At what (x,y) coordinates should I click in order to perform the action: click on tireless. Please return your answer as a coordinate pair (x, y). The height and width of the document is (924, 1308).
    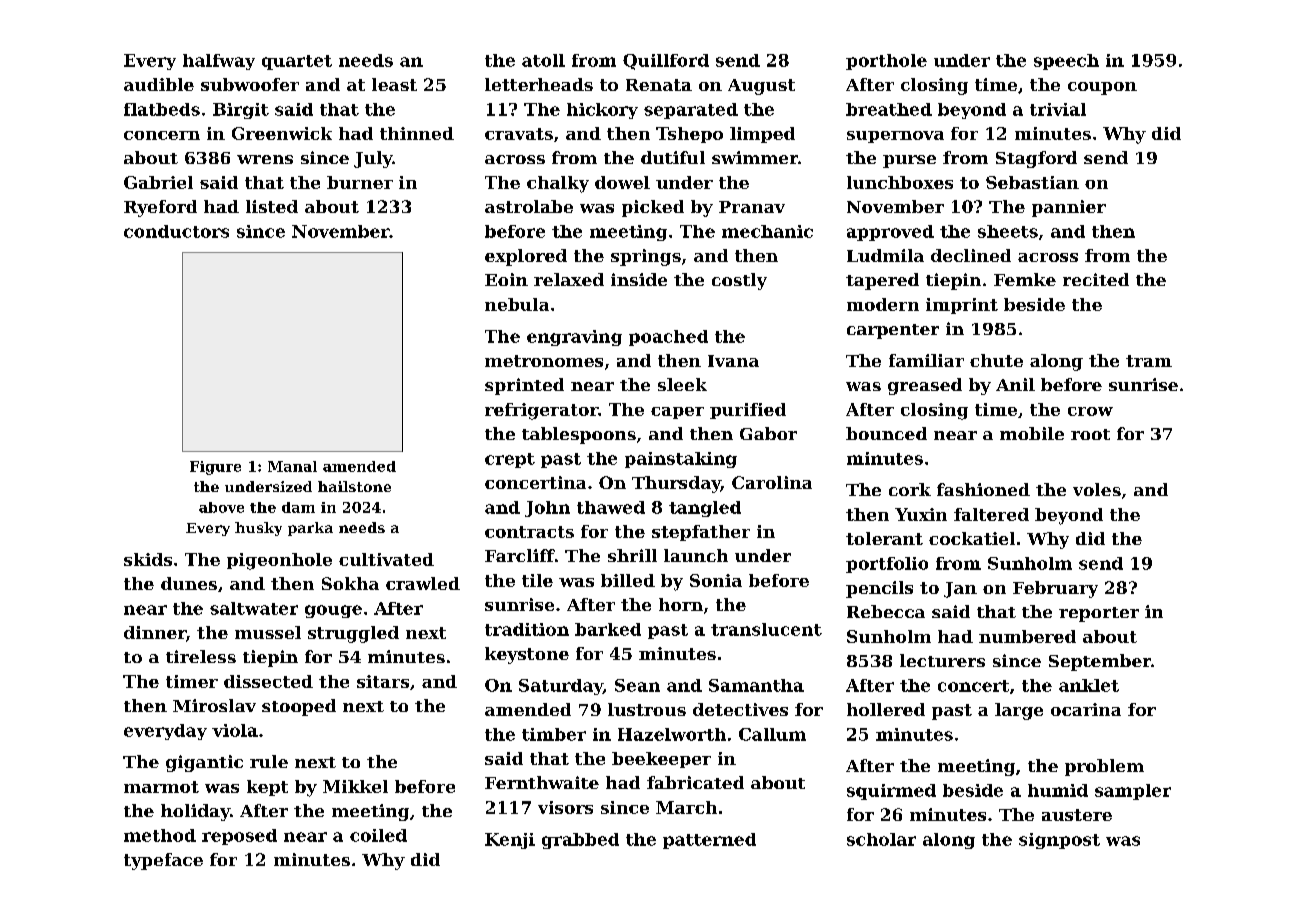
    Looking at the image, I should click on (201, 656).
